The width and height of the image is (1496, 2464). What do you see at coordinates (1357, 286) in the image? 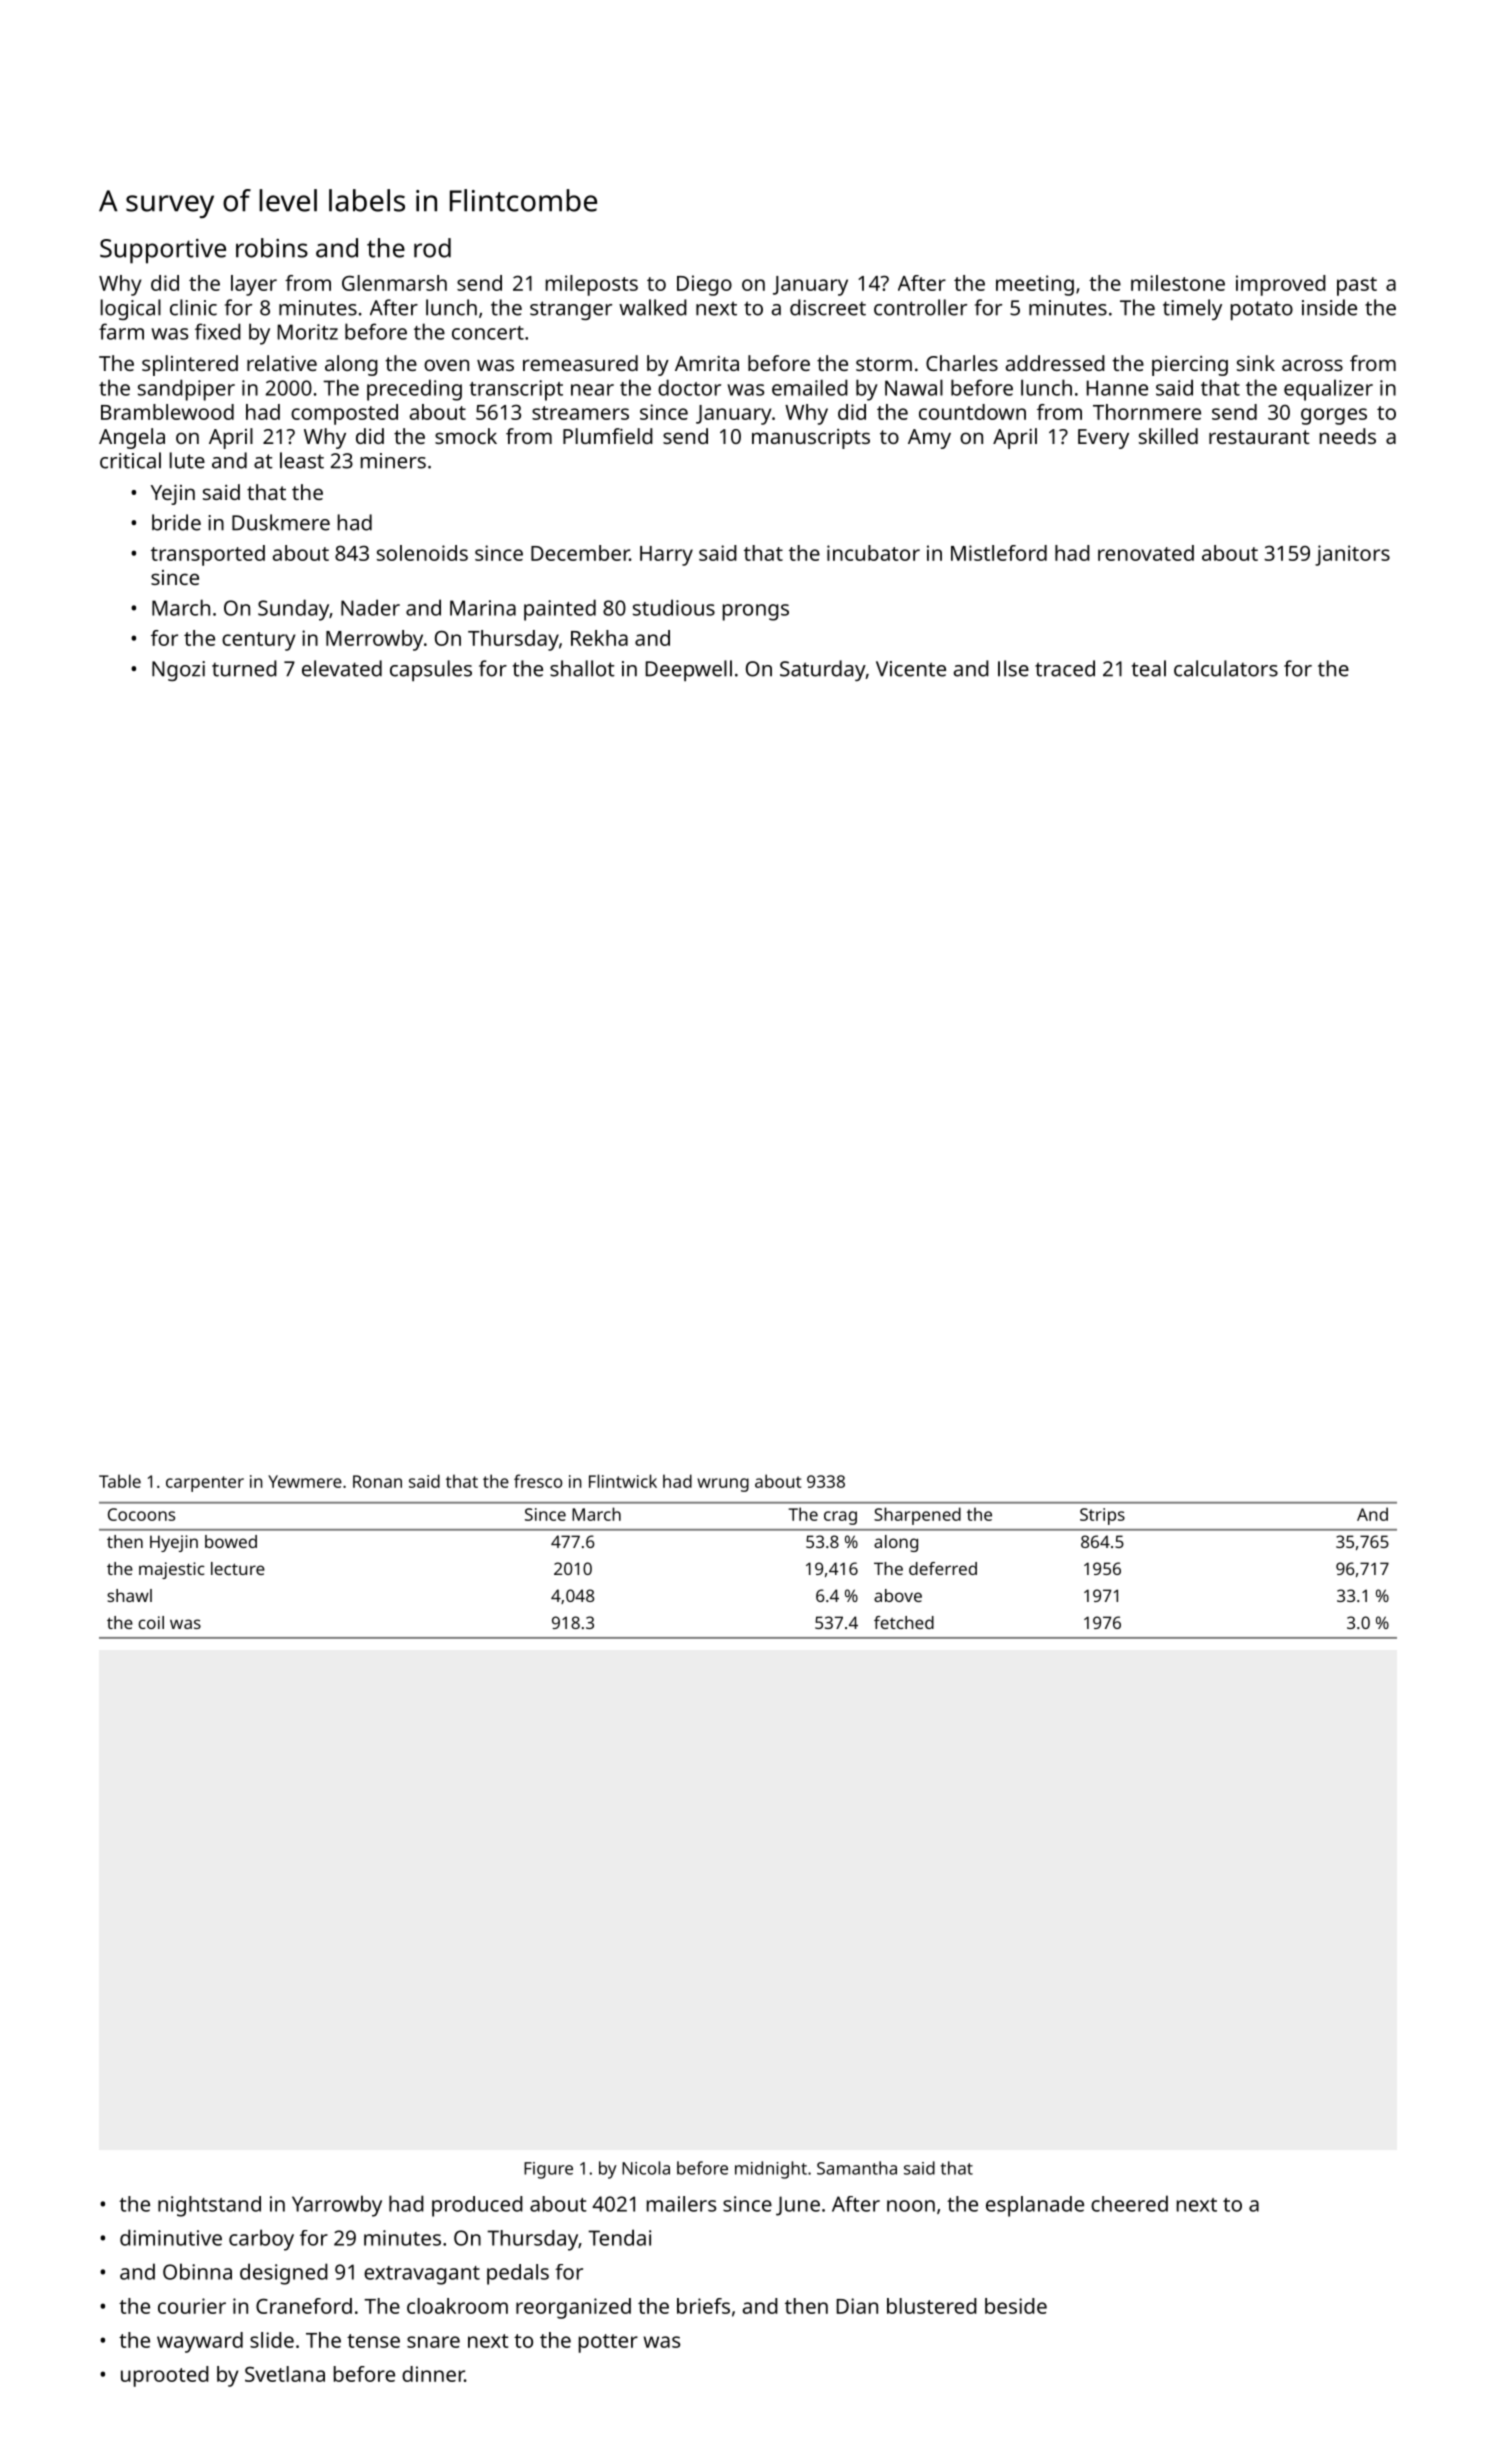
I see `past` at bounding box center [1357, 286].
